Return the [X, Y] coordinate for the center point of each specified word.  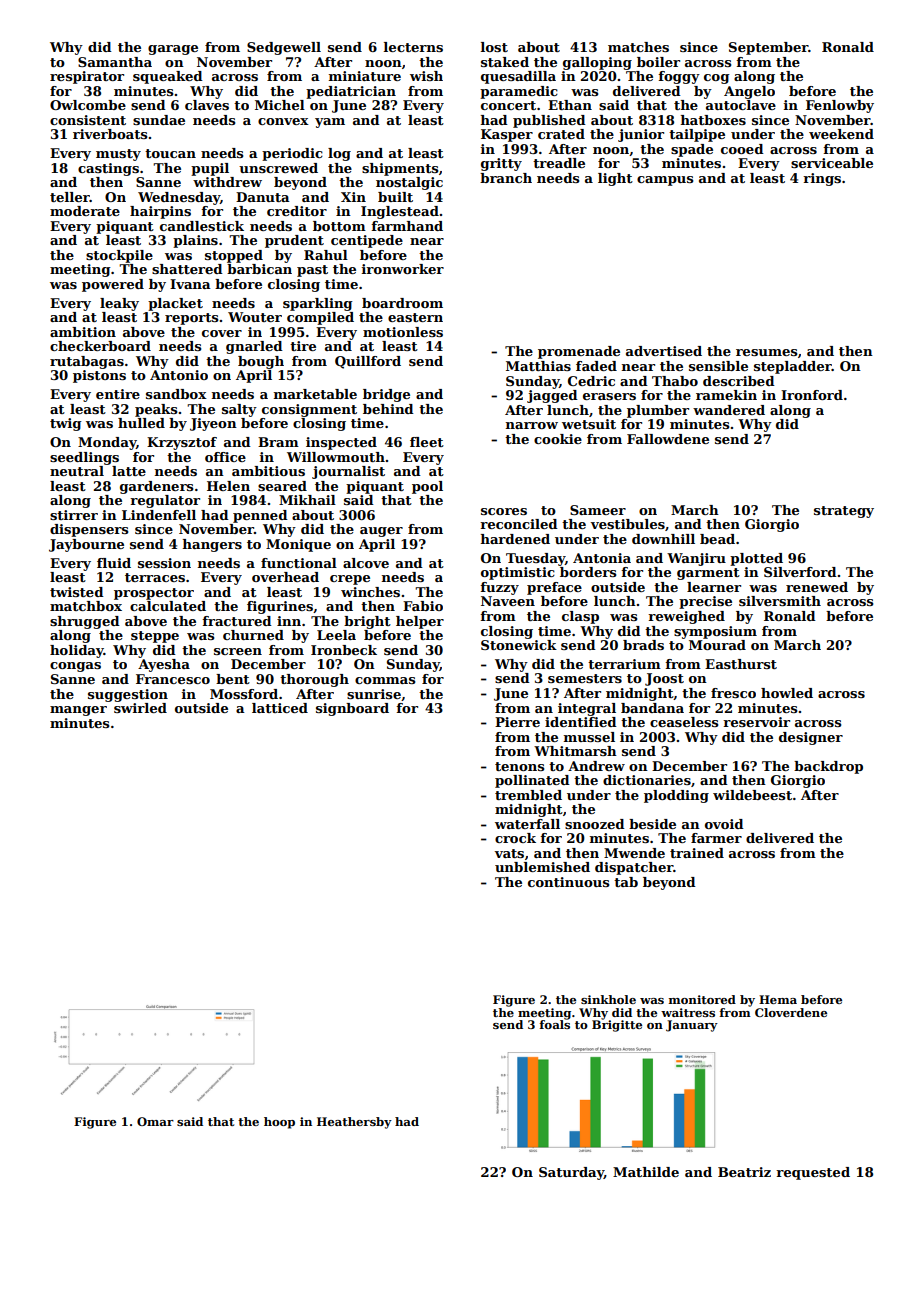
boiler [658, 62]
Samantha [115, 62]
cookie [558, 439]
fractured [237, 621]
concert [508, 105]
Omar [155, 1121]
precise [705, 602]
